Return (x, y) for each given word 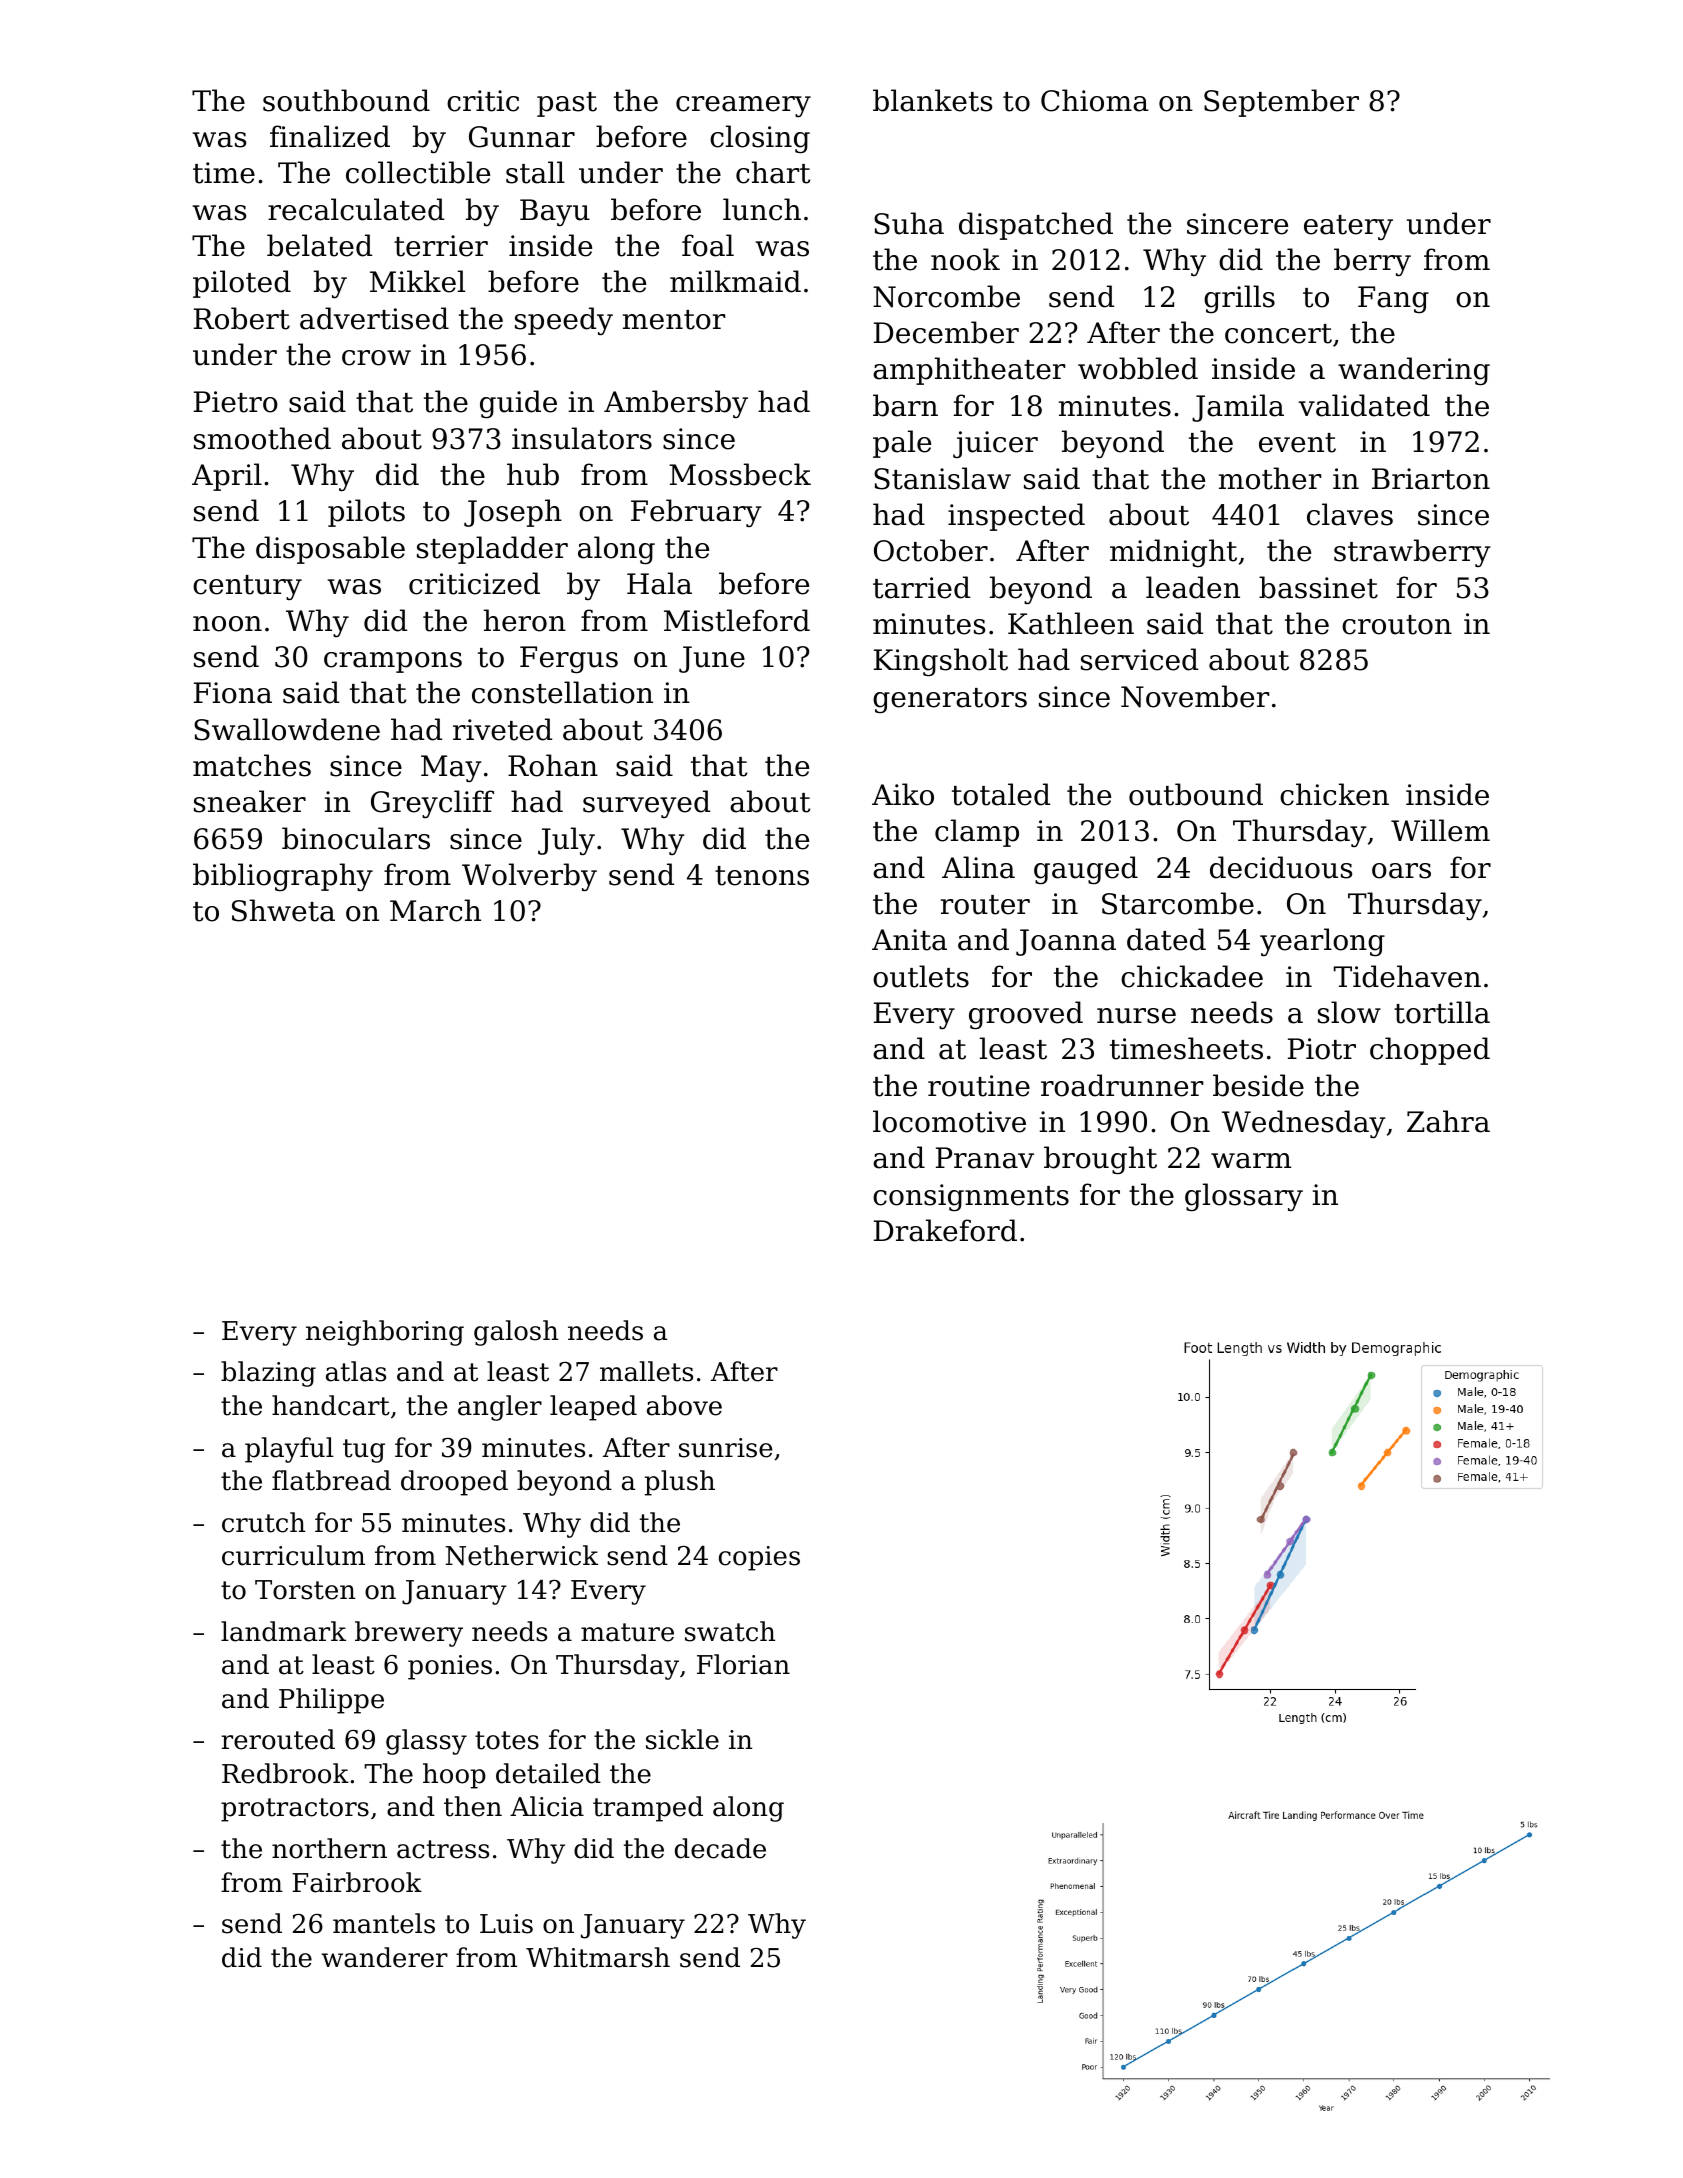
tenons (762, 876)
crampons (393, 662)
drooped (454, 1483)
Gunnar (522, 137)
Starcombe (1178, 903)
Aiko (903, 794)
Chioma (1095, 100)
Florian (743, 1664)
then (473, 1806)
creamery (743, 106)
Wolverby (529, 877)
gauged (1086, 870)
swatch (730, 1631)
